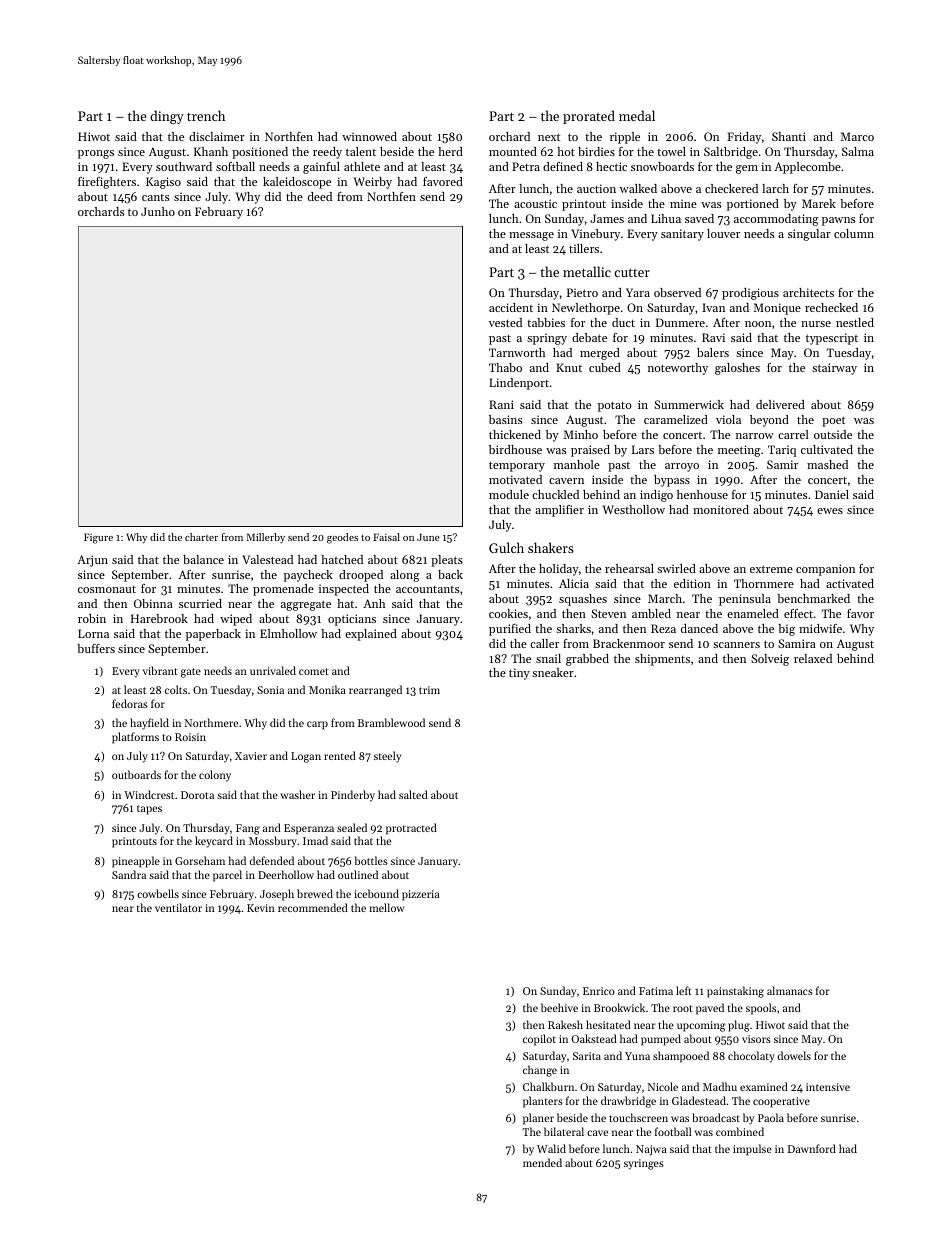  What do you see at coordinates (789, 136) in the screenshot?
I see `Shanti` at bounding box center [789, 136].
